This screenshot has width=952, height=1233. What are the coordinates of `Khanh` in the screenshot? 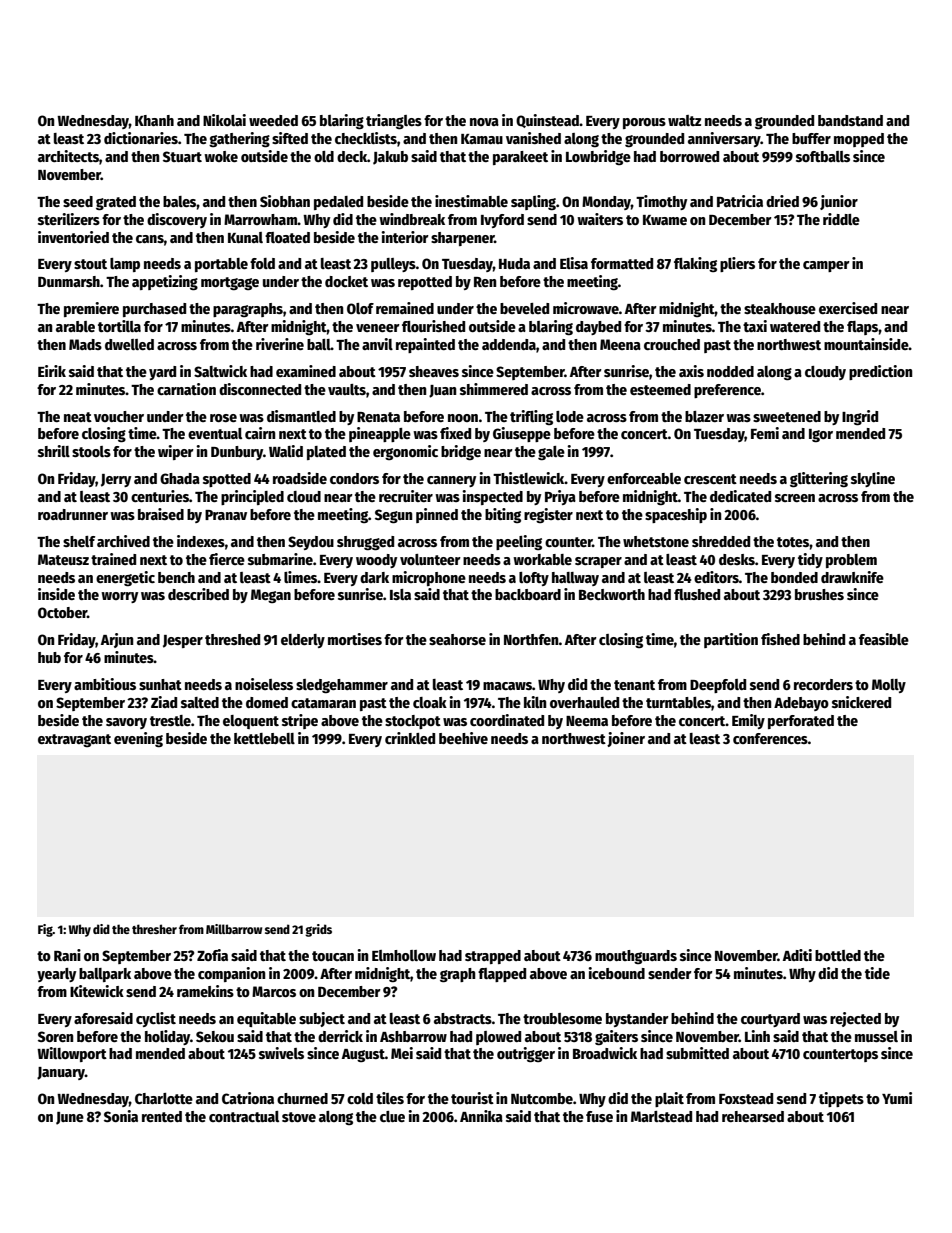 It's located at (154, 120).
